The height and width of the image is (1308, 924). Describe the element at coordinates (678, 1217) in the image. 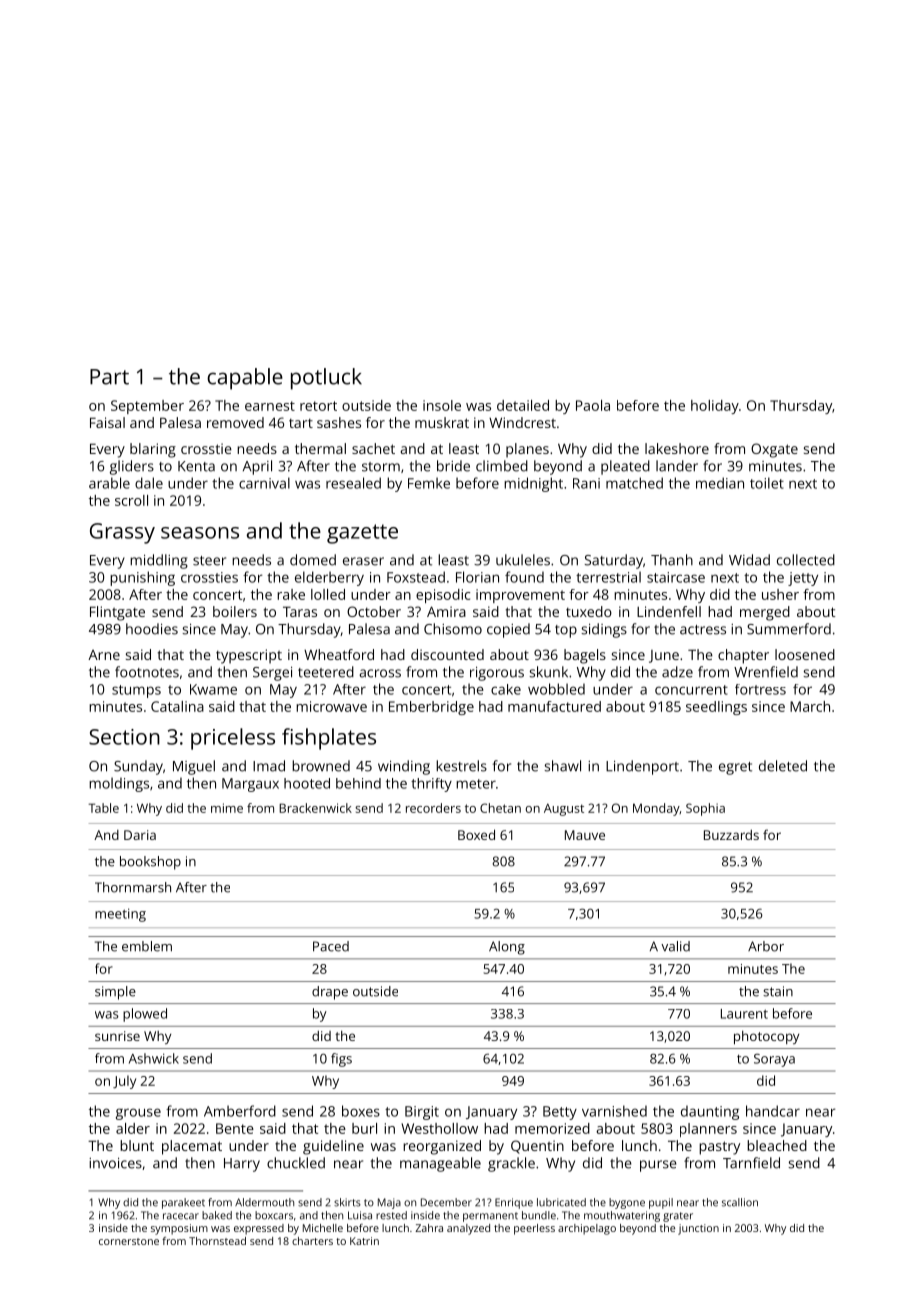

I see `grater` at that location.
